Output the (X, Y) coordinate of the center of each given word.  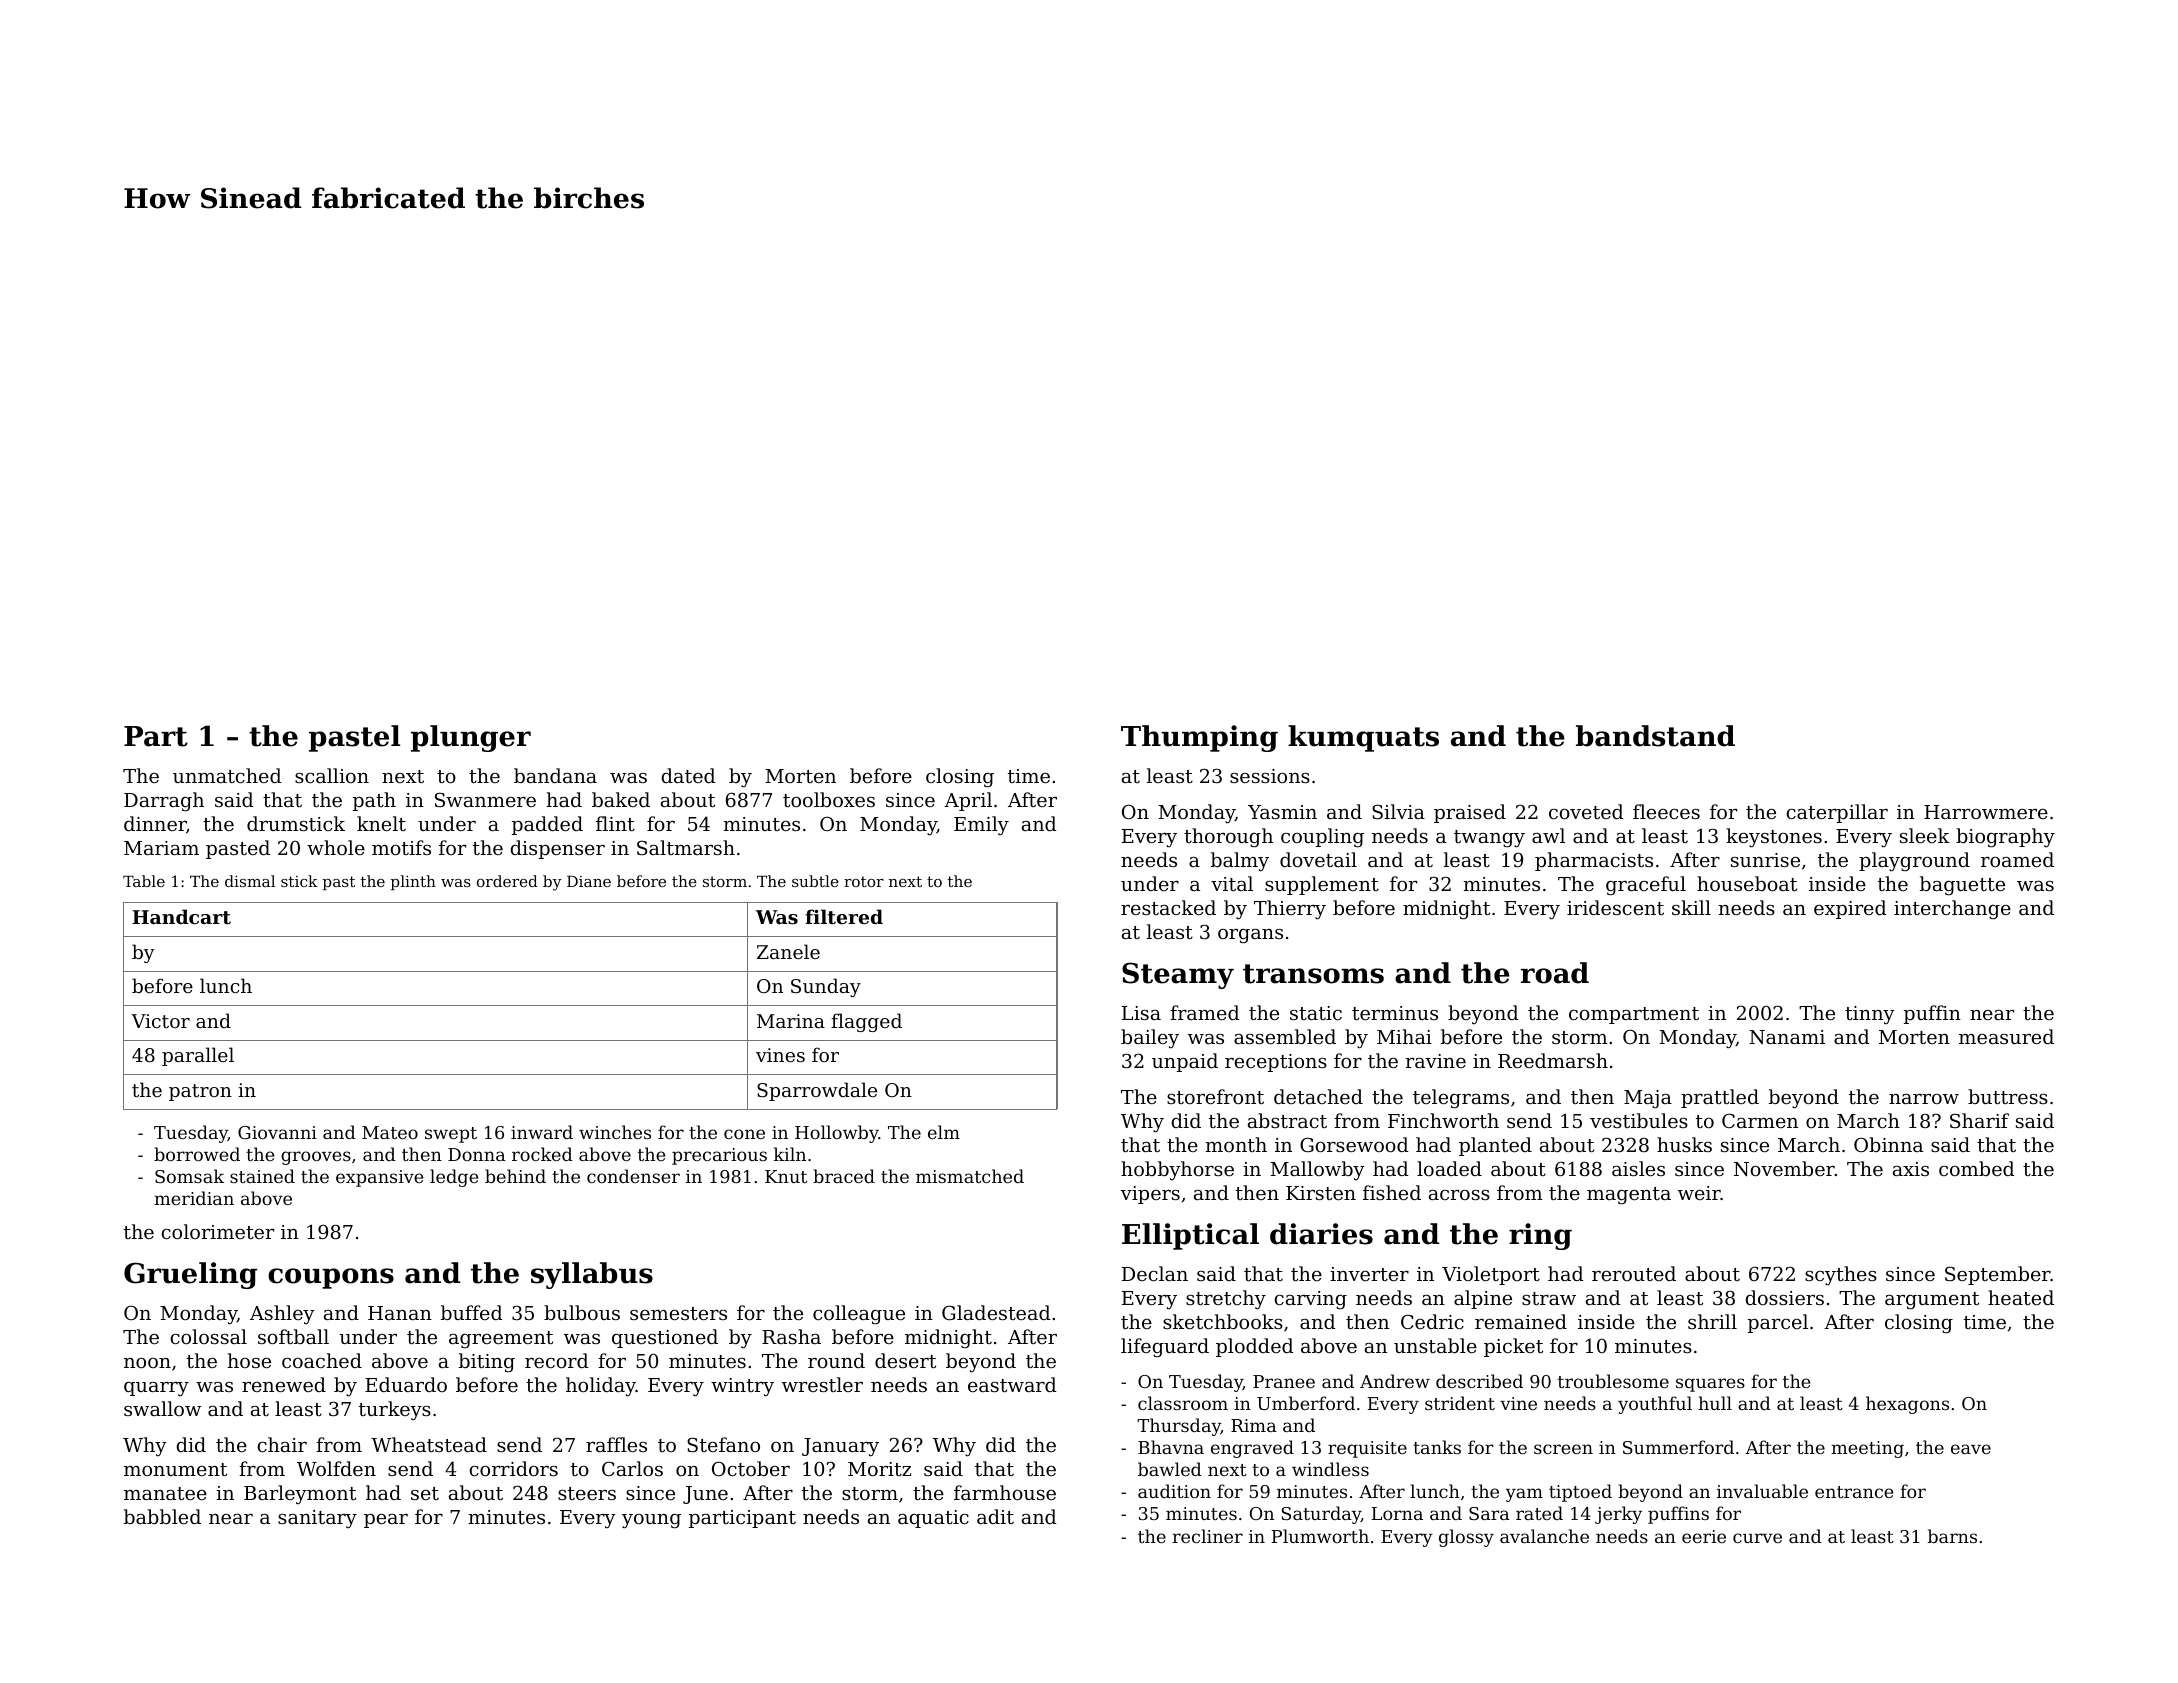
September (1998, 1275)
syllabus (592, 1275)
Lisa (1141, 1013)
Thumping (1199, 738)
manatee (165, 1493)
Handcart (181, 917)
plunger (471, 738)
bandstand (1655, 736)
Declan (1155, 1273)
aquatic (933, 1519)
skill (1691, 907)
